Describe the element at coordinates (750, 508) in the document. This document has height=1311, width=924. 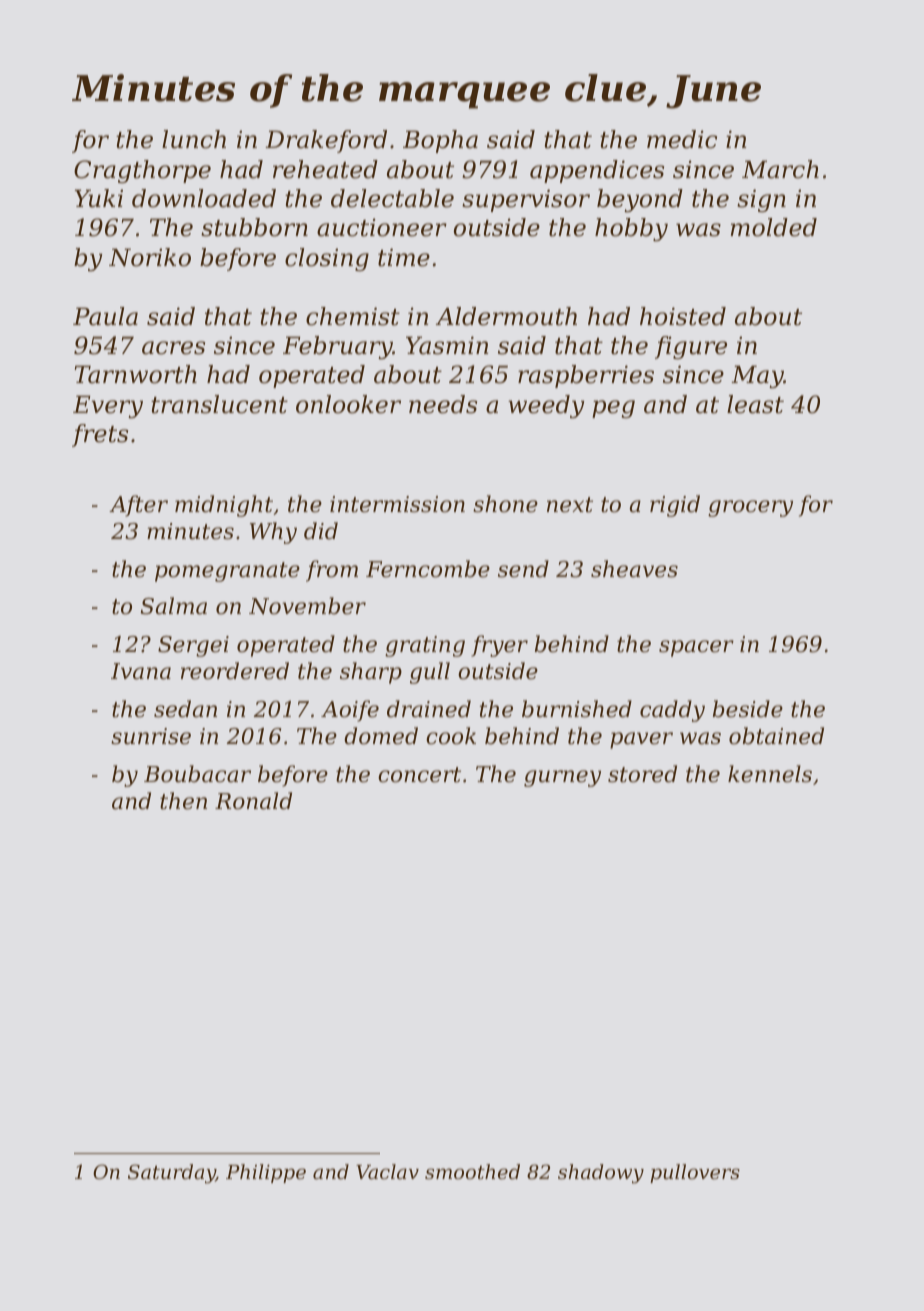
I see `grocery` at that location.
